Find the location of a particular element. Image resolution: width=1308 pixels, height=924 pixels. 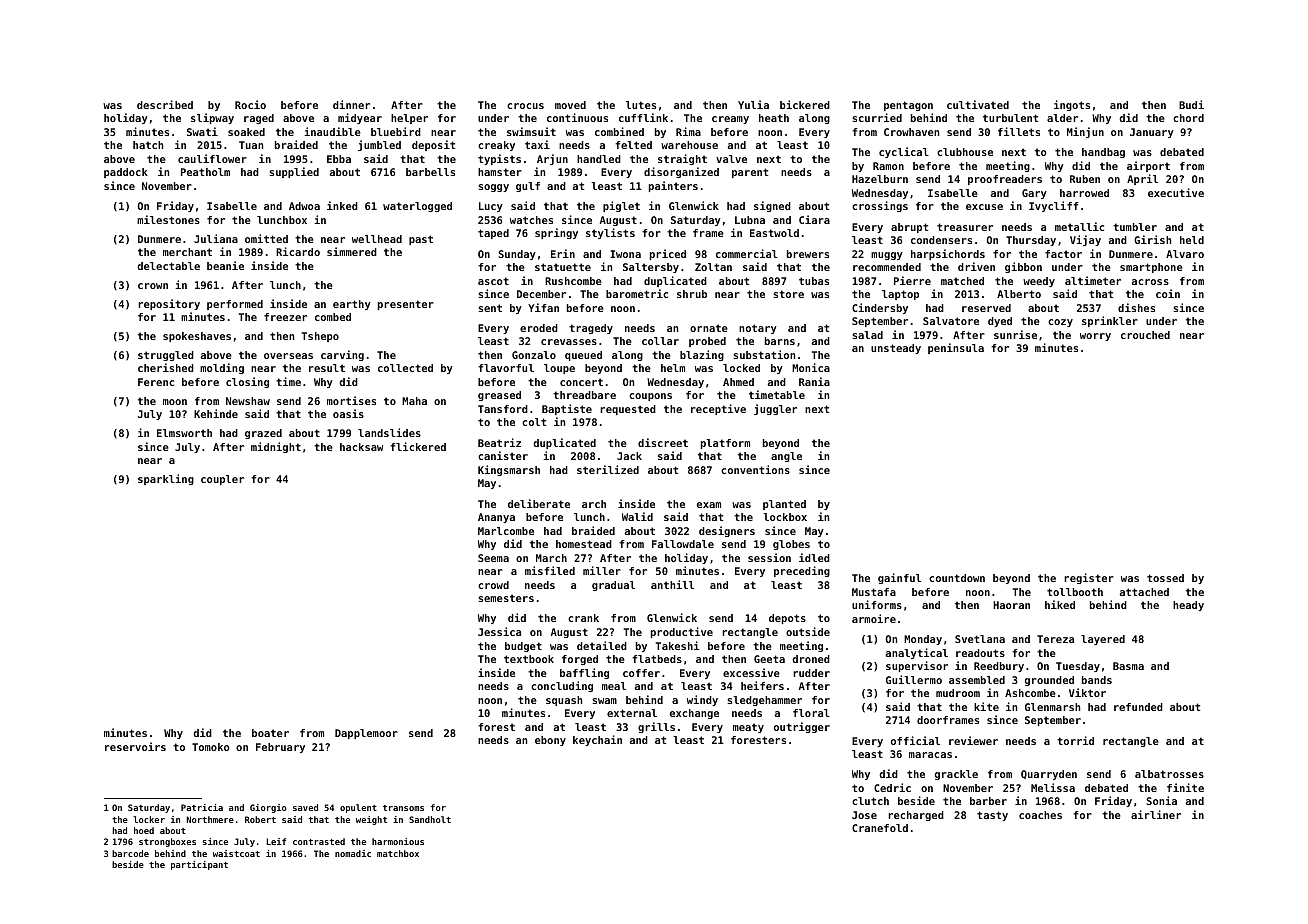

airliner is located at coordinates (1156, 814).
